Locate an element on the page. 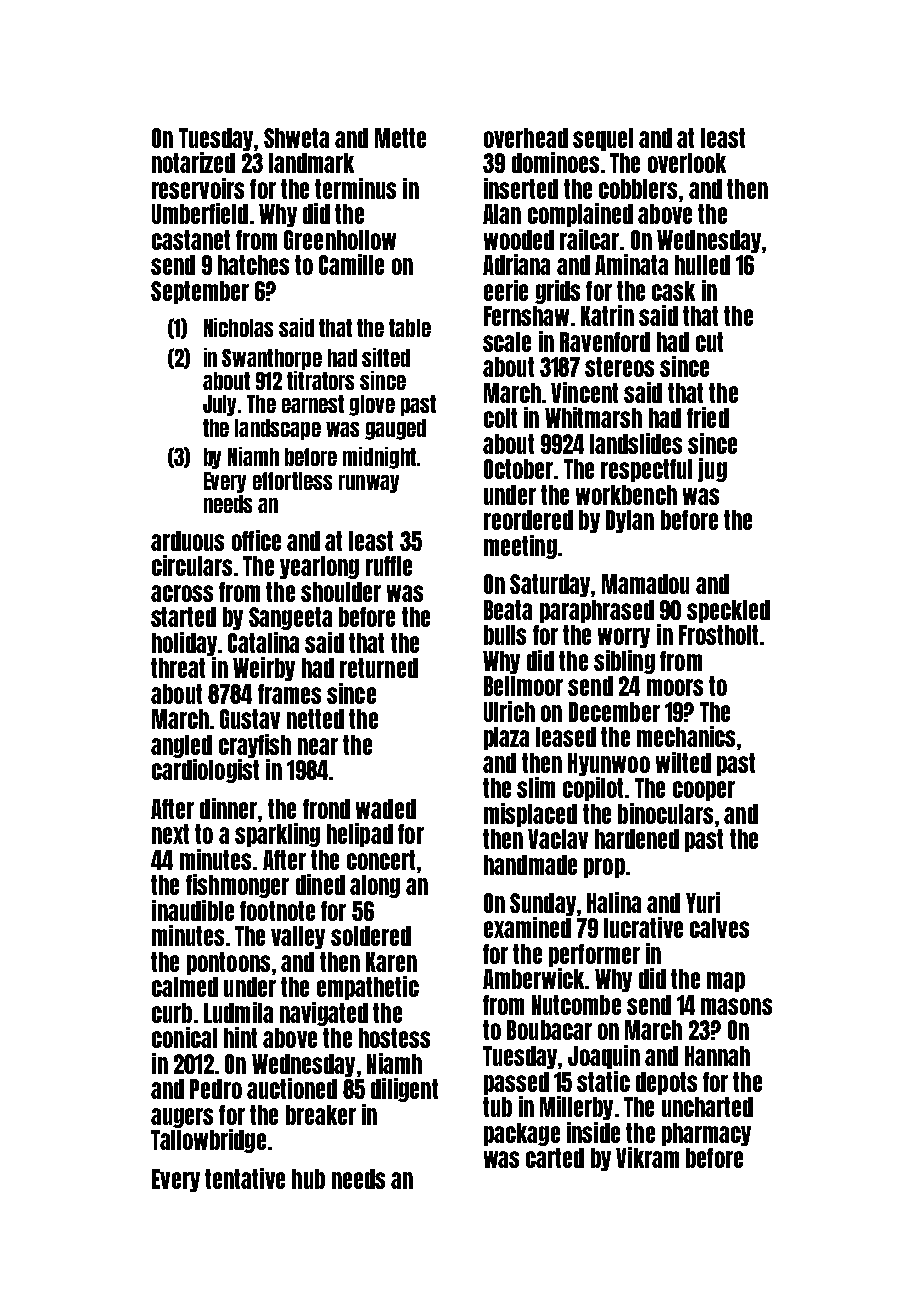  moors is located at coordinates (675, 687).
